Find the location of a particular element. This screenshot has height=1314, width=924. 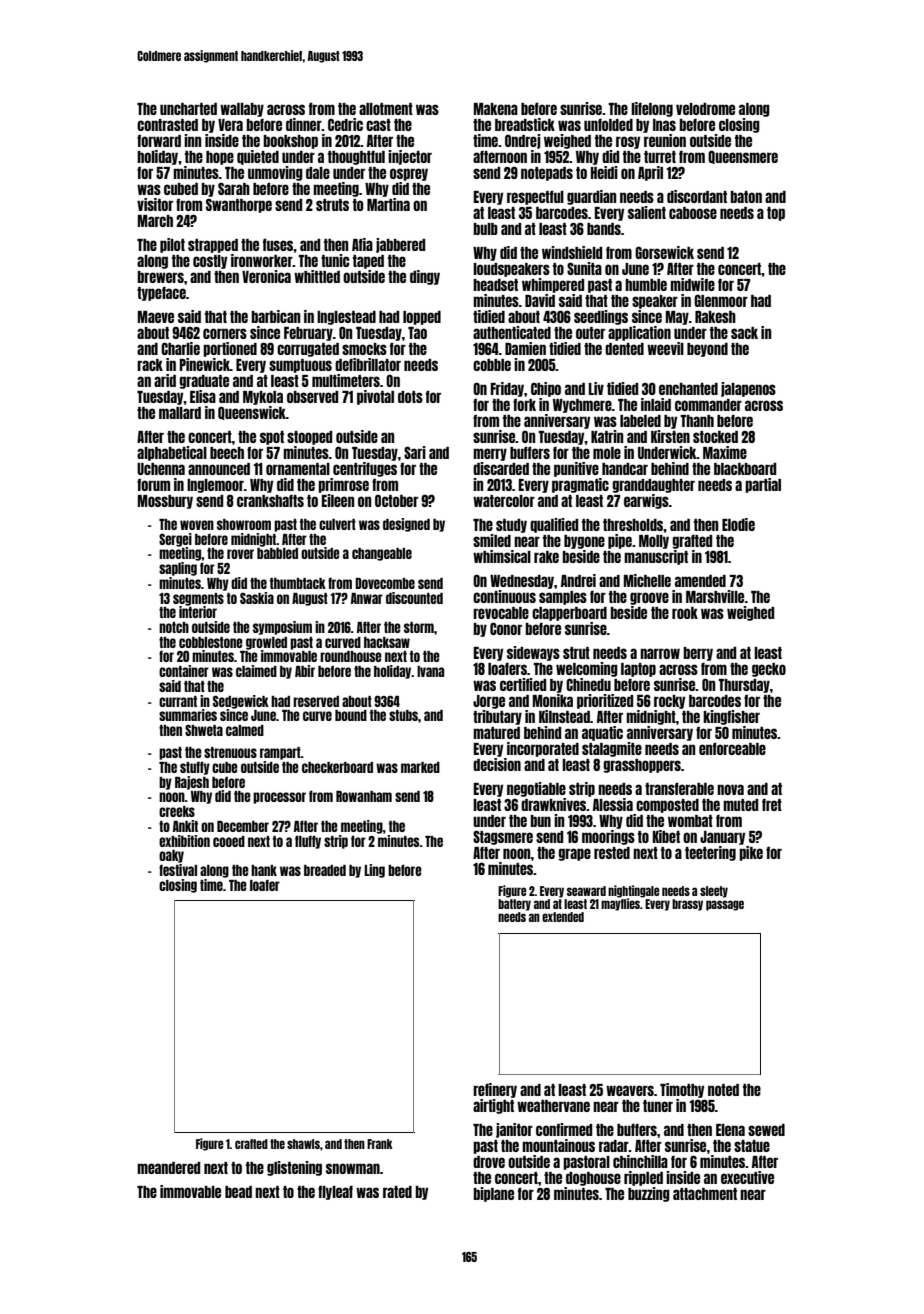

Ondrej is located at coordinates (523, 141).
